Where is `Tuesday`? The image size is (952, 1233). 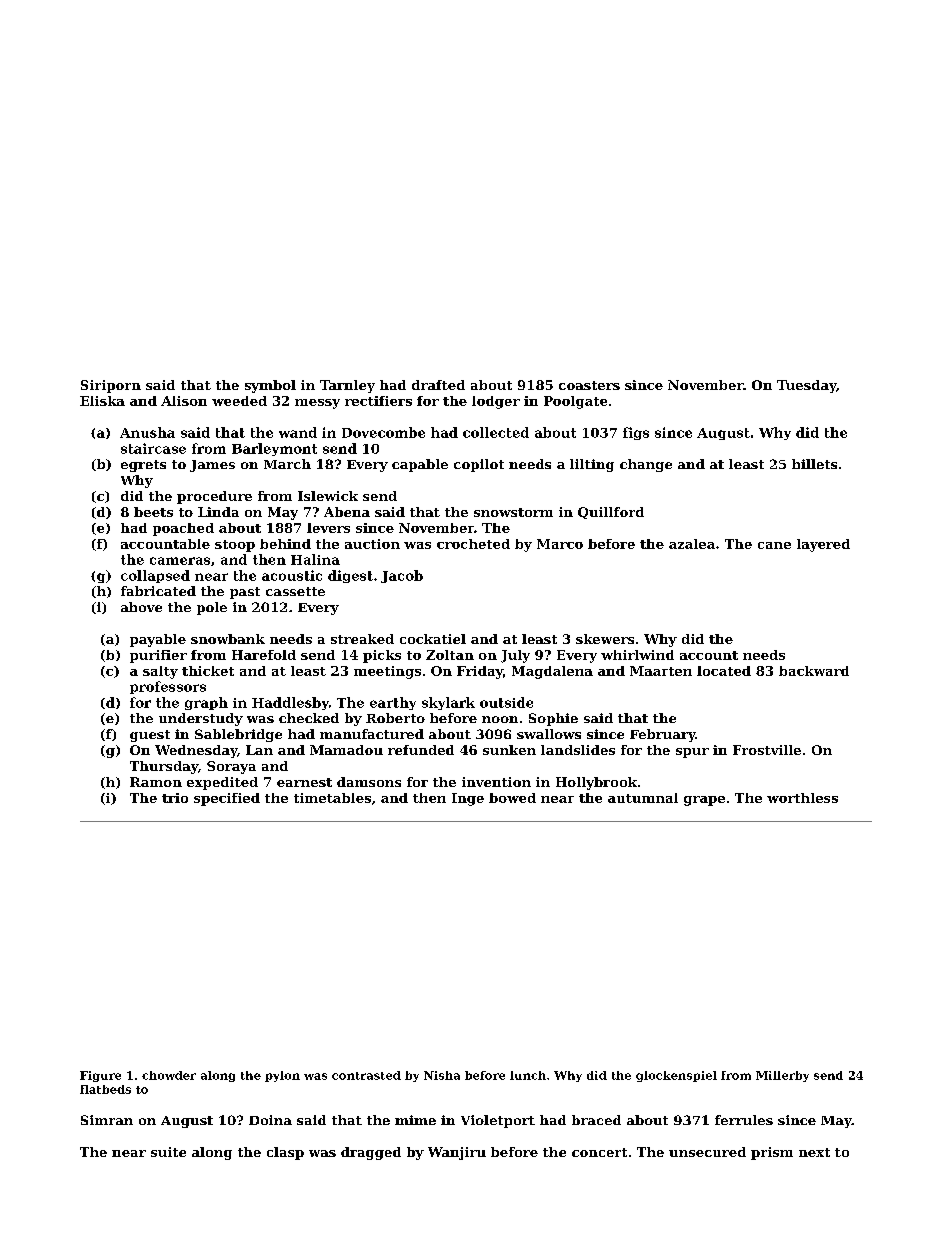
Tuesday is located at coordinates (806, 386).
